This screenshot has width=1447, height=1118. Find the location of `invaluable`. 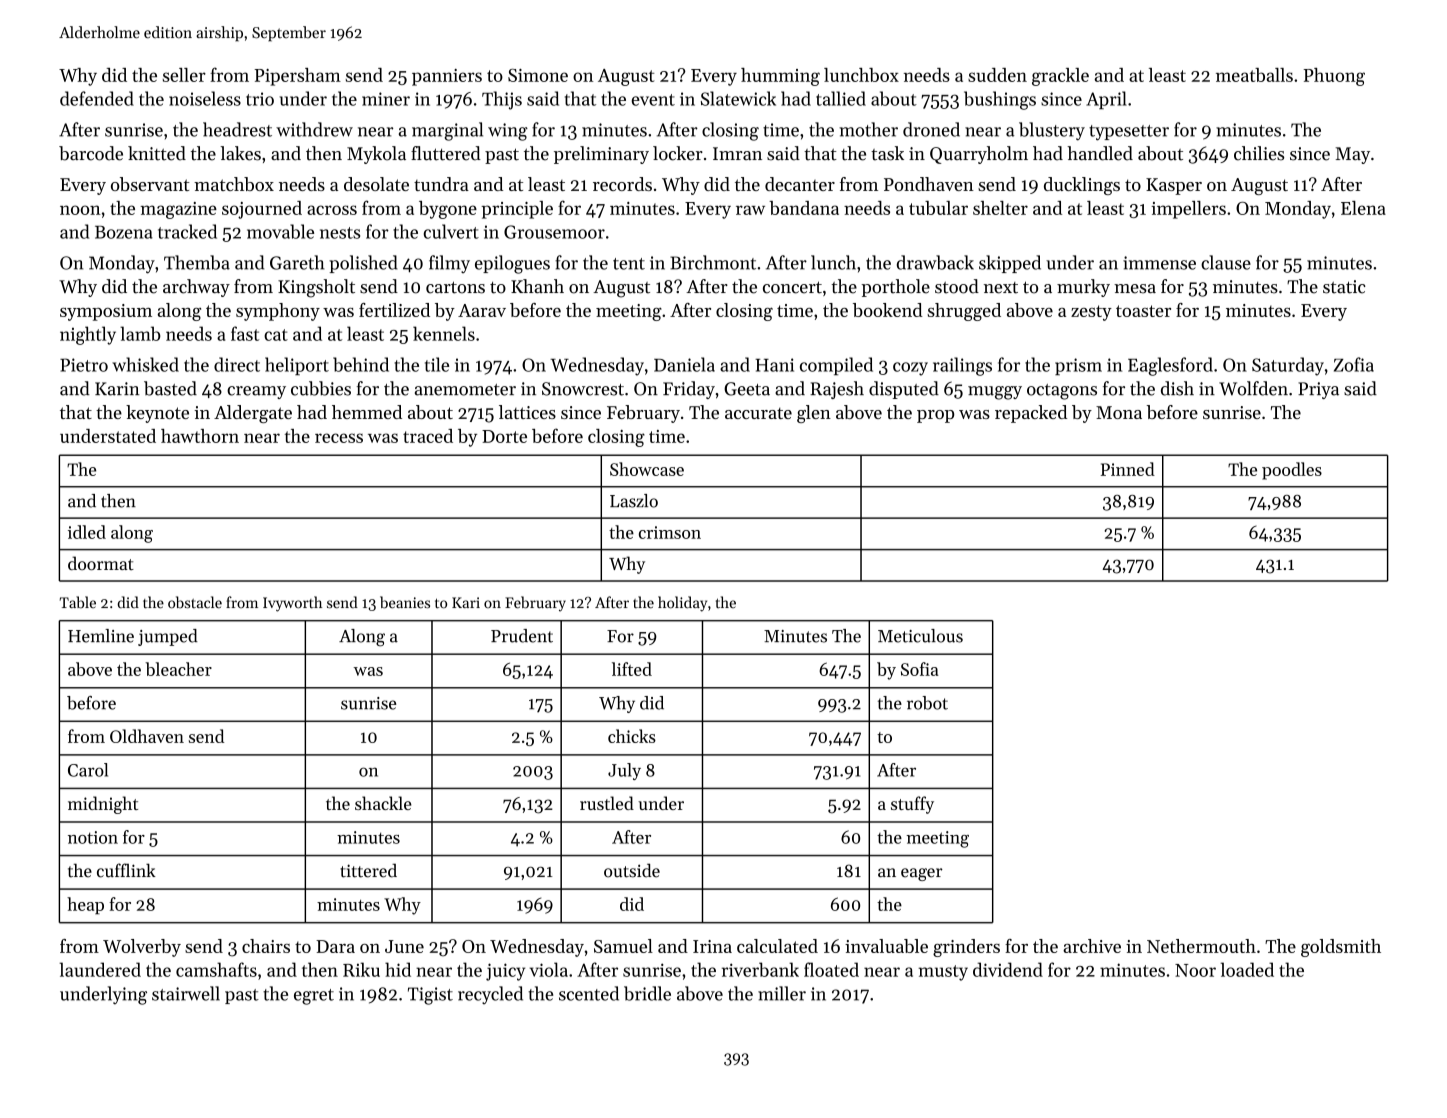

invaluable is located at coordinates (886, 946).
